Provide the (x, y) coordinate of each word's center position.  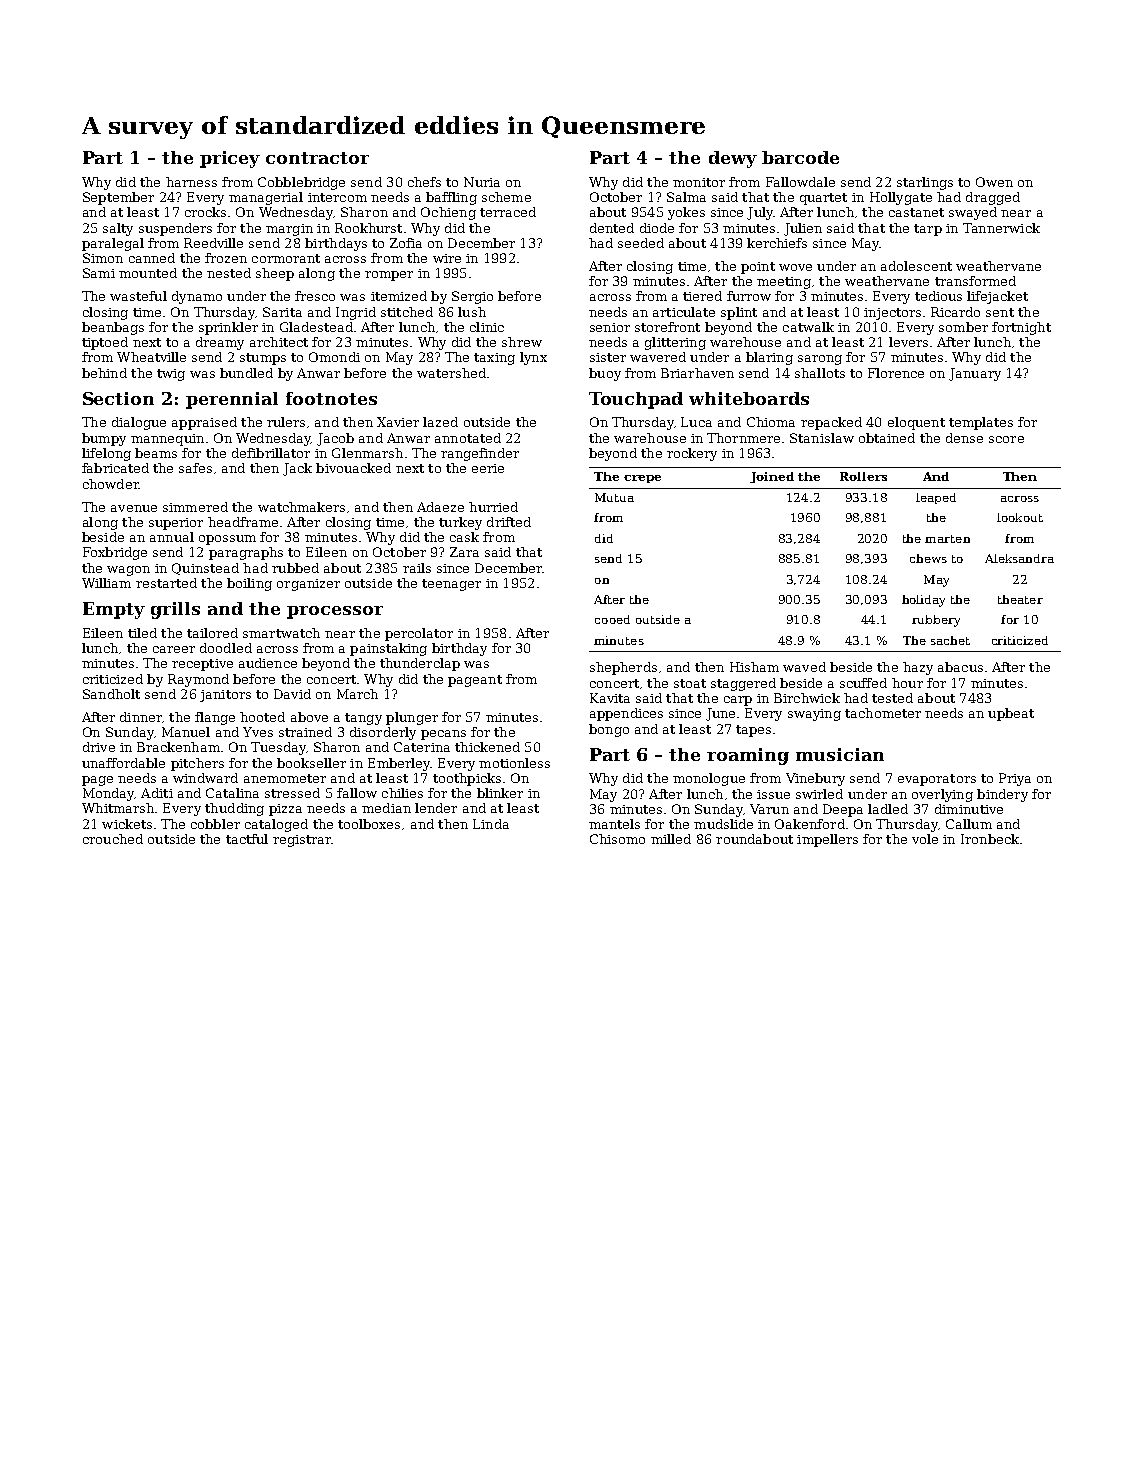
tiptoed (105, 343)
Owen (994, 182)
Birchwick (807, 698)
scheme (506, 197)
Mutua (614, 497)
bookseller (311, 763)
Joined (772, 477)
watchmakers (301, 507)
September (118, 198)
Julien (803, 229)
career (174, 649)
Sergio (472, 297)
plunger (412, 718)
